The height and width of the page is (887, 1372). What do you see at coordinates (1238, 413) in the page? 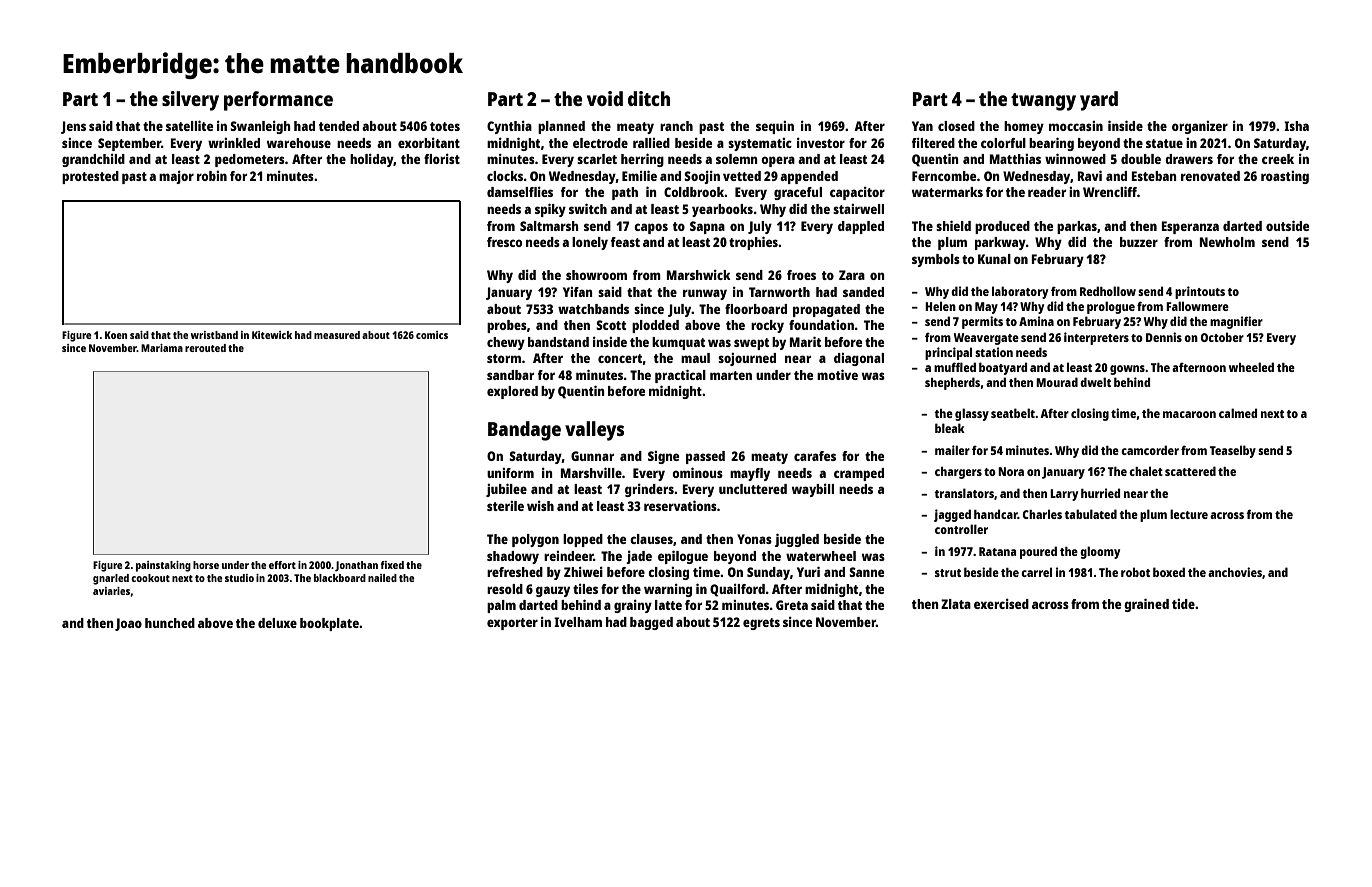
I see `calmed` at bounding box center [1238, 413].
